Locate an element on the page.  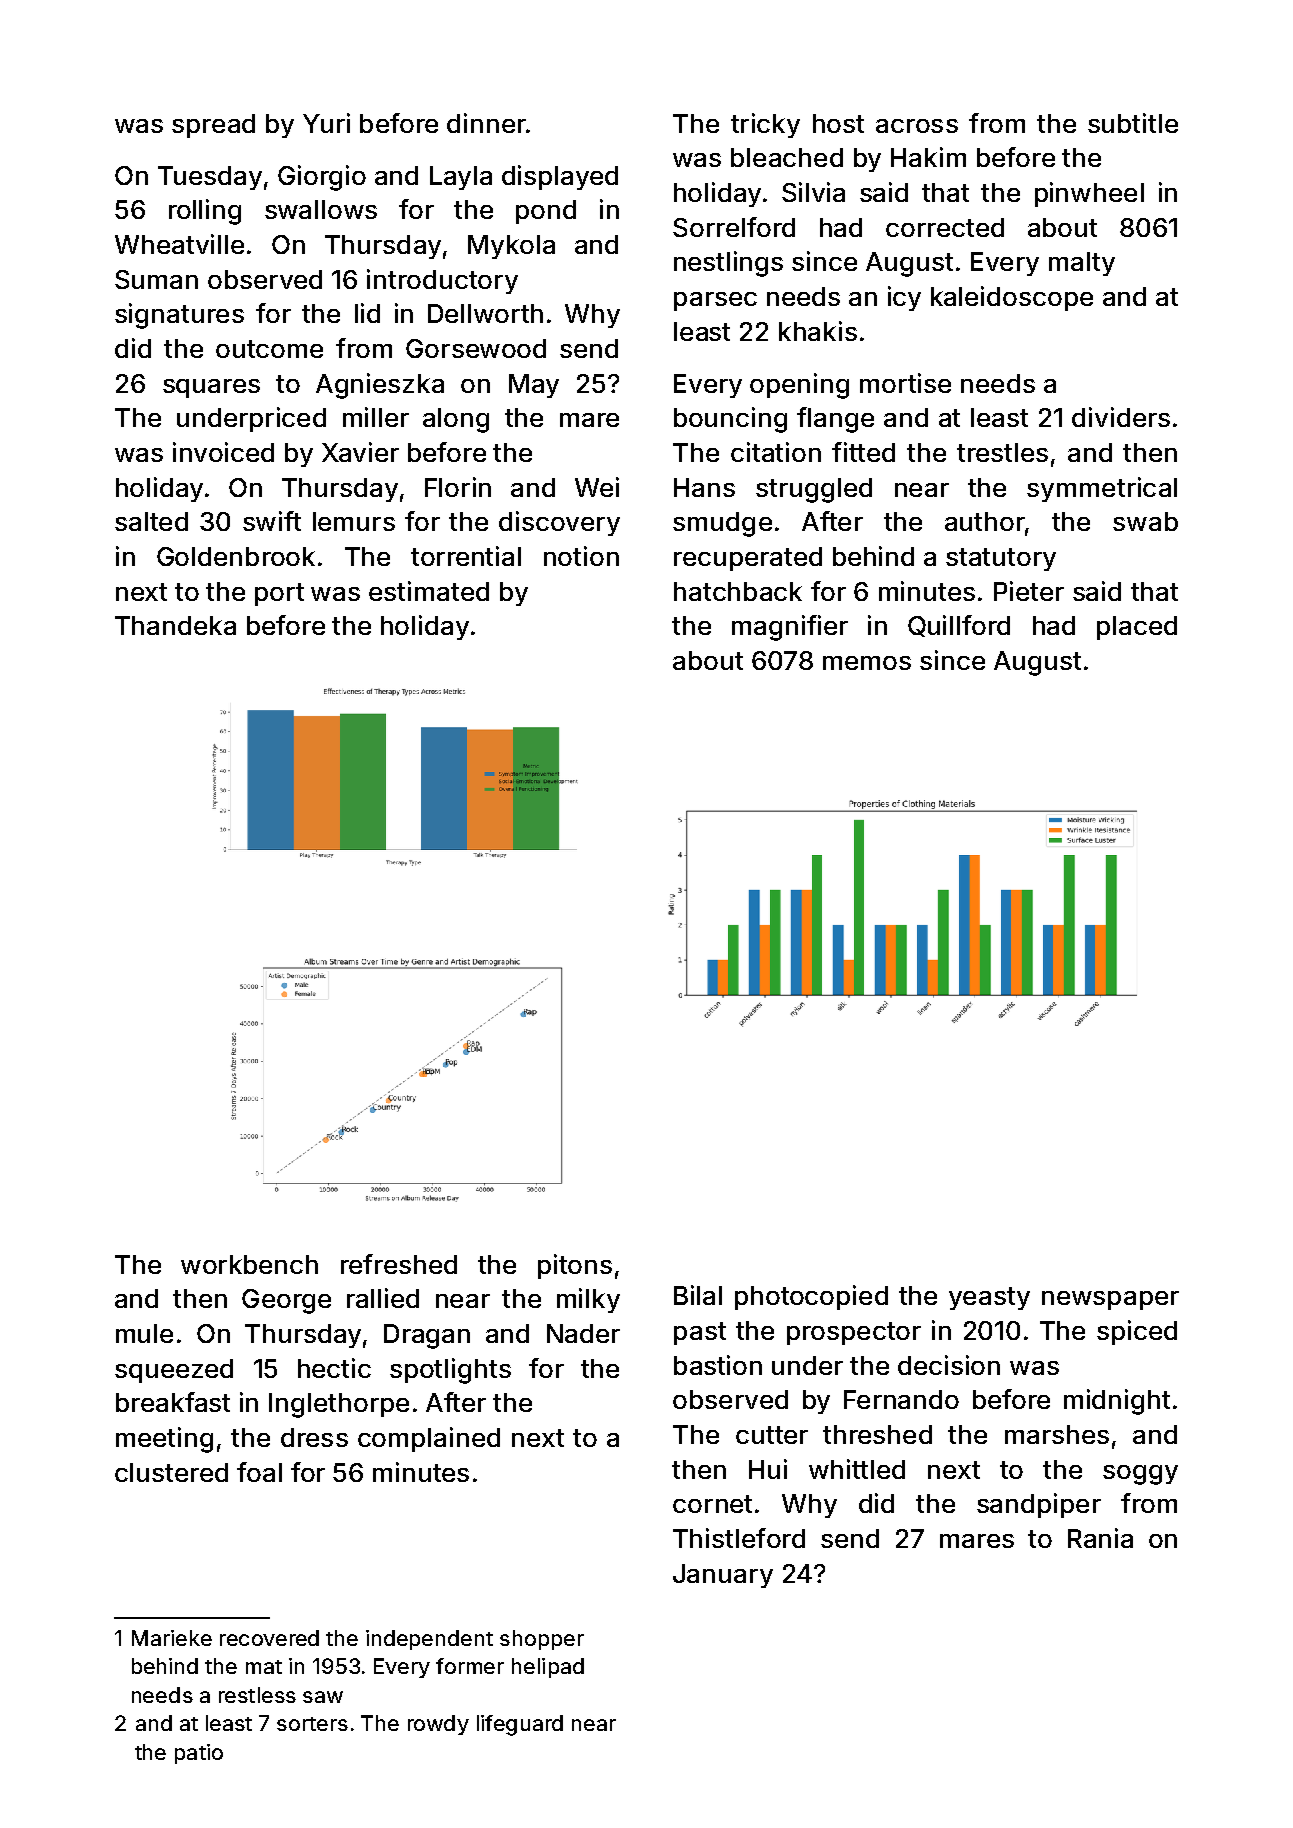
Wei is located at coordinates (597, 487).
